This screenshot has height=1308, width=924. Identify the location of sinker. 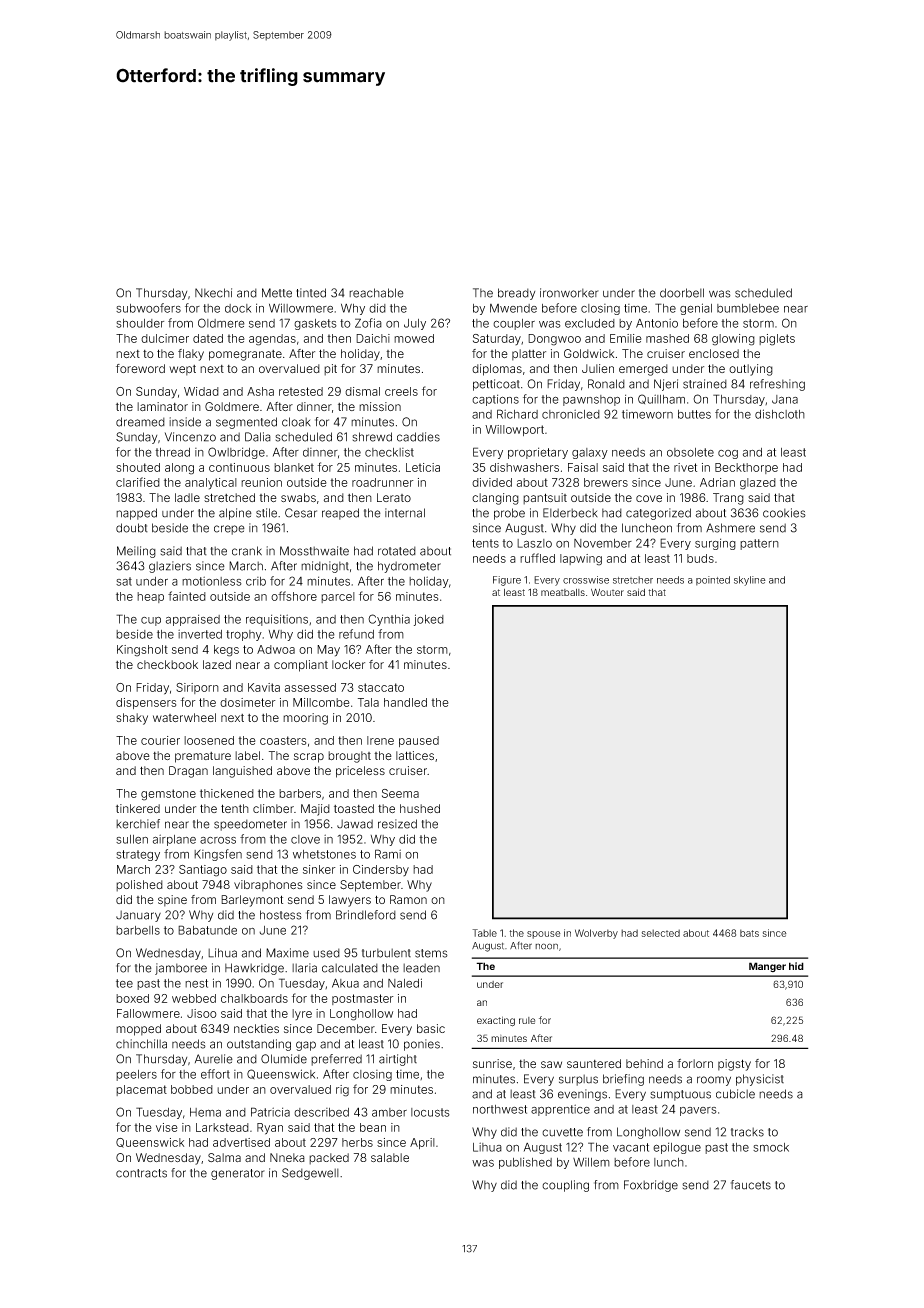
(319, 869).
